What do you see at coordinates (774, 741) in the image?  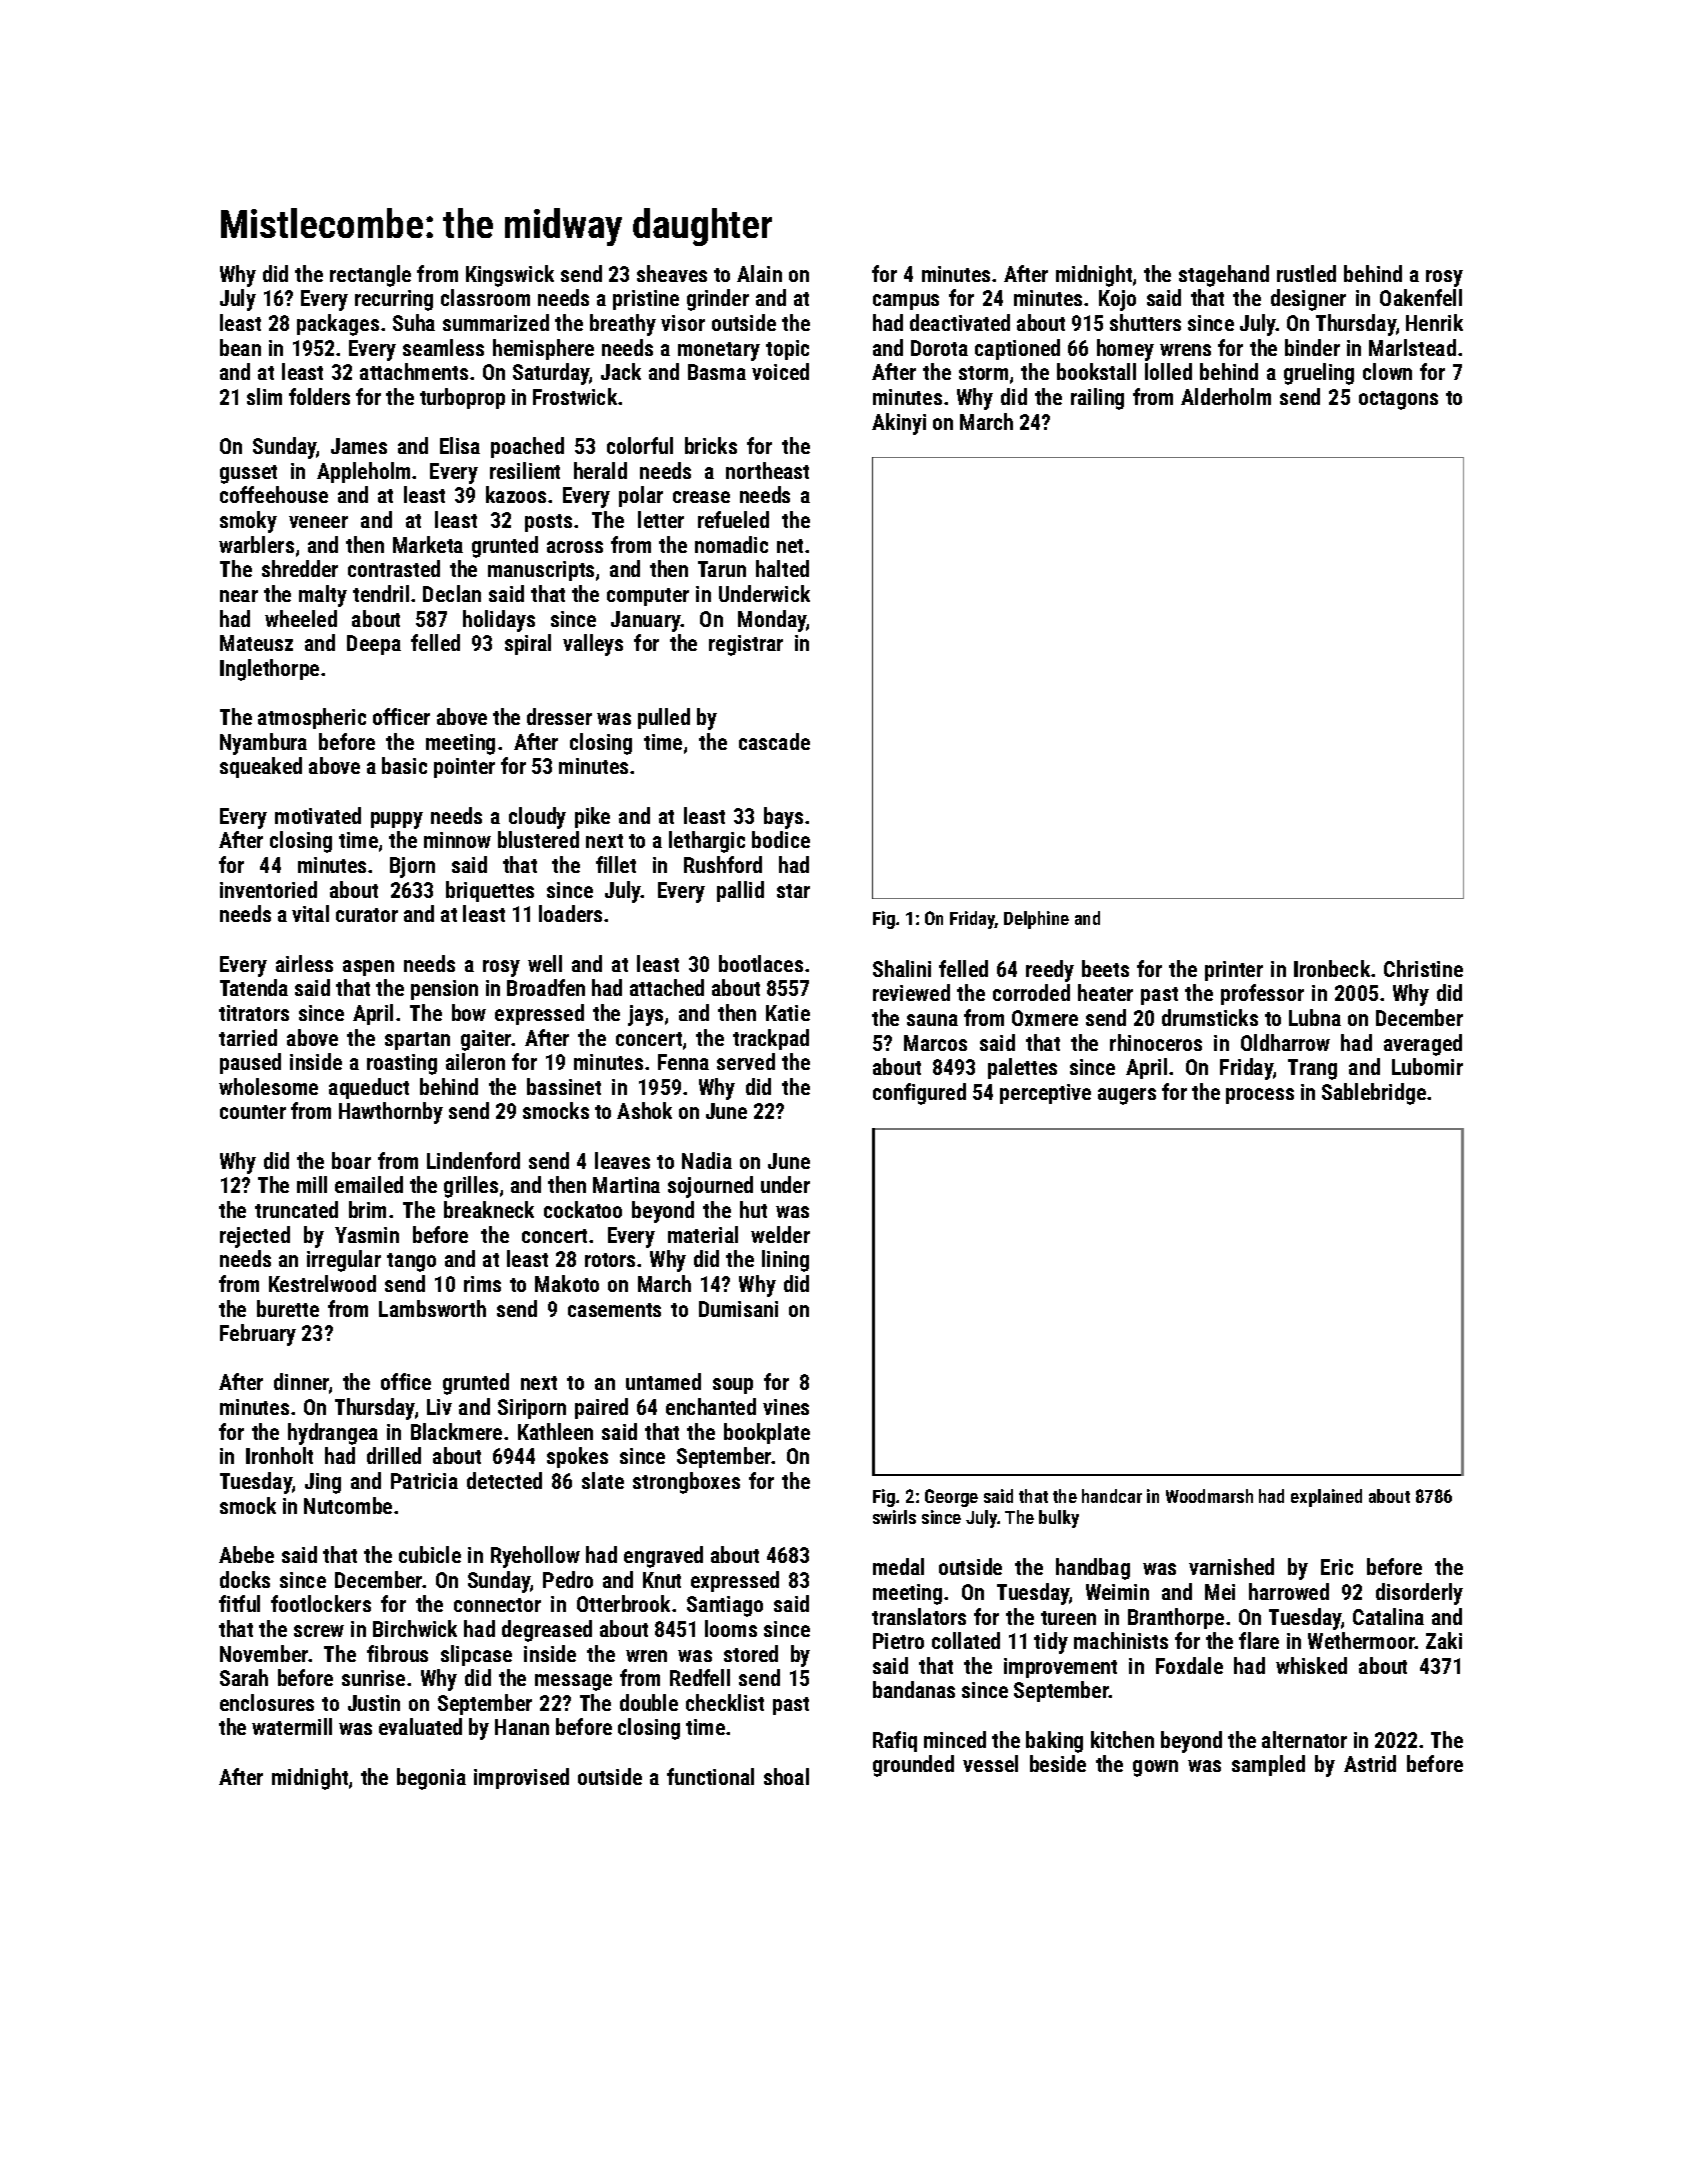 I see `cascade` at bounding box center [774, 741].
